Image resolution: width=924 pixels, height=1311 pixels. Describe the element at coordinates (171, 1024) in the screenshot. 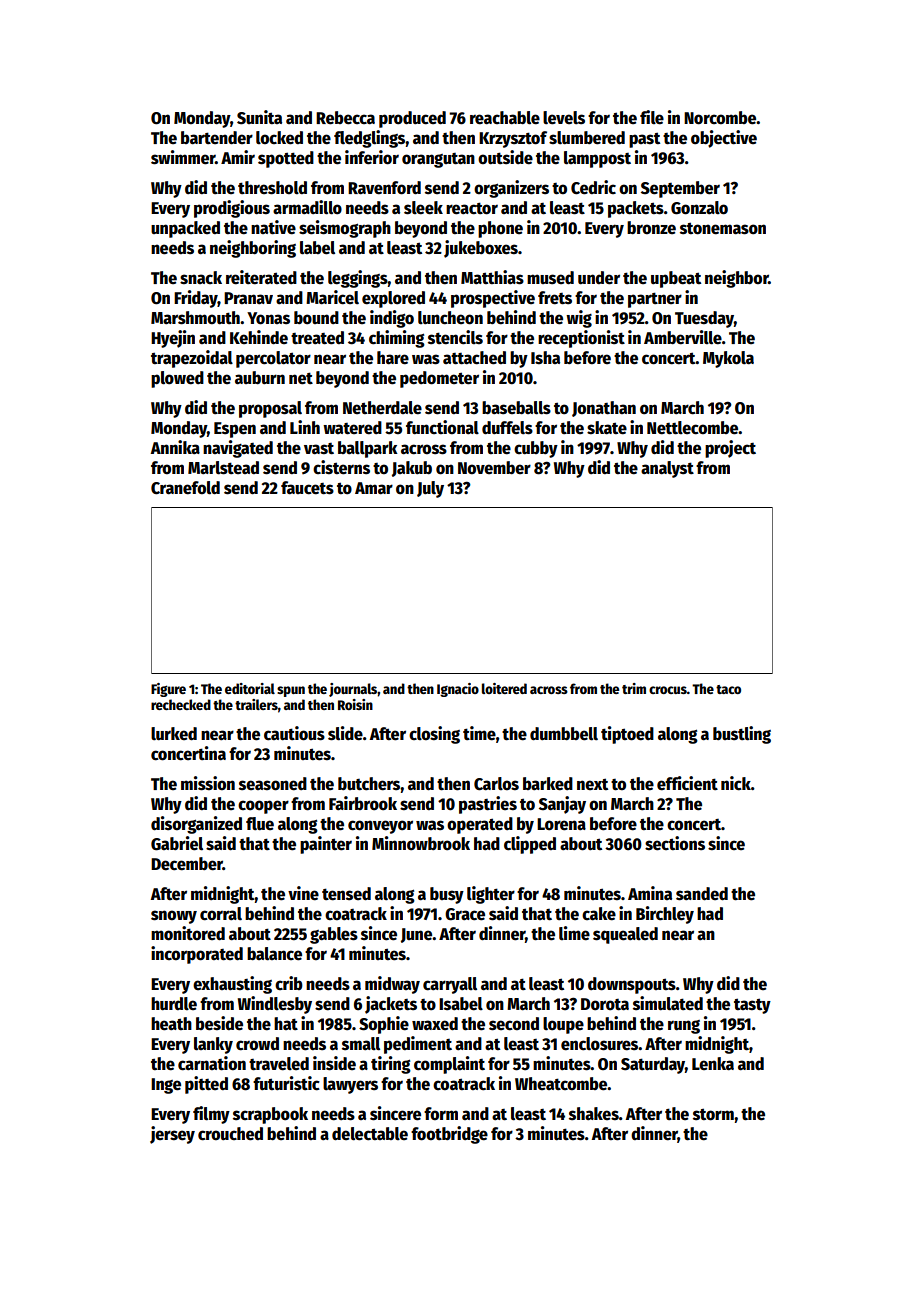

I see `heath` at that location.
